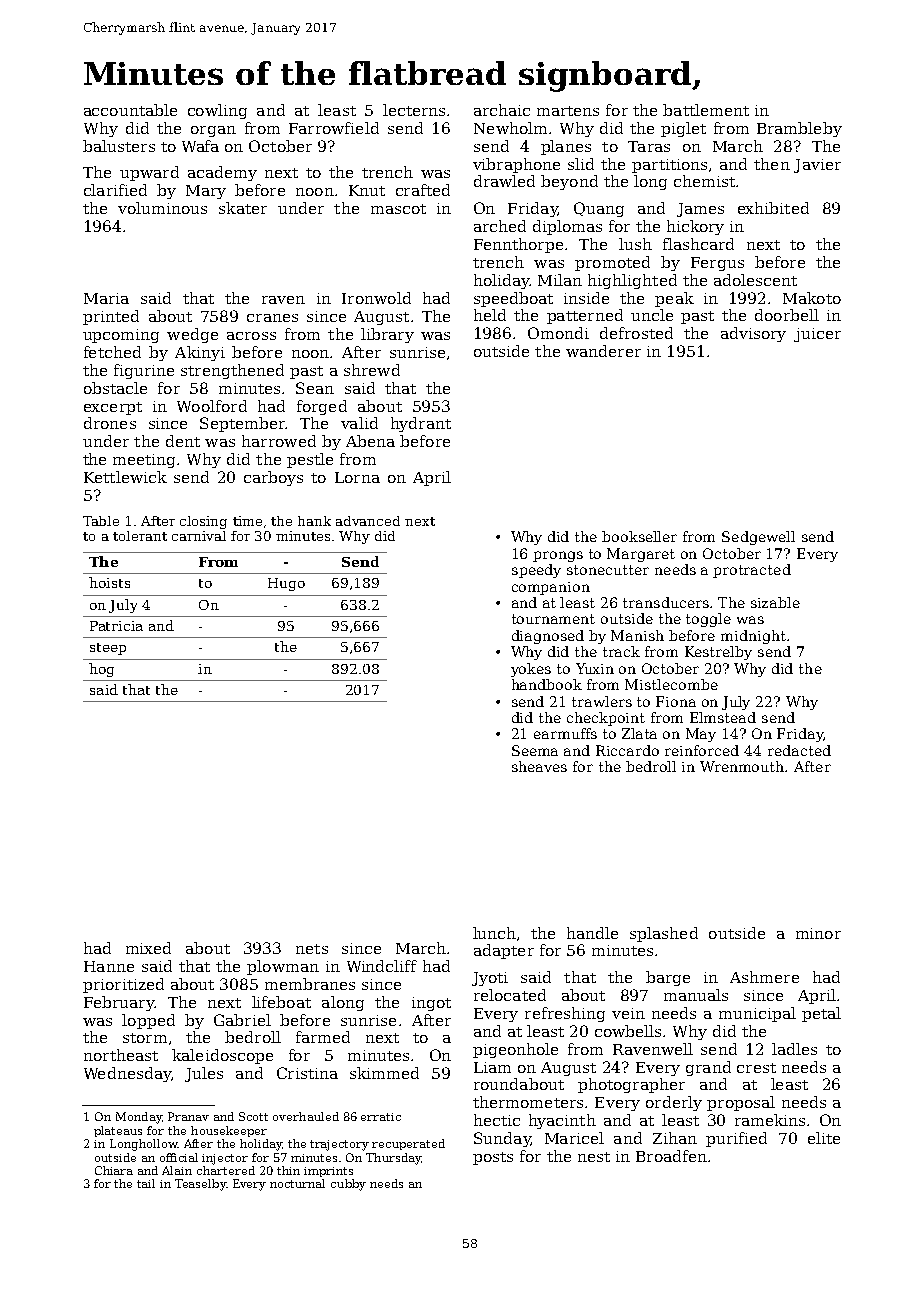 The image size is (924, 1308). What do you see at coordinates (217, 111) in the image?
I see `cowling` at bounding box center [217, 111].
